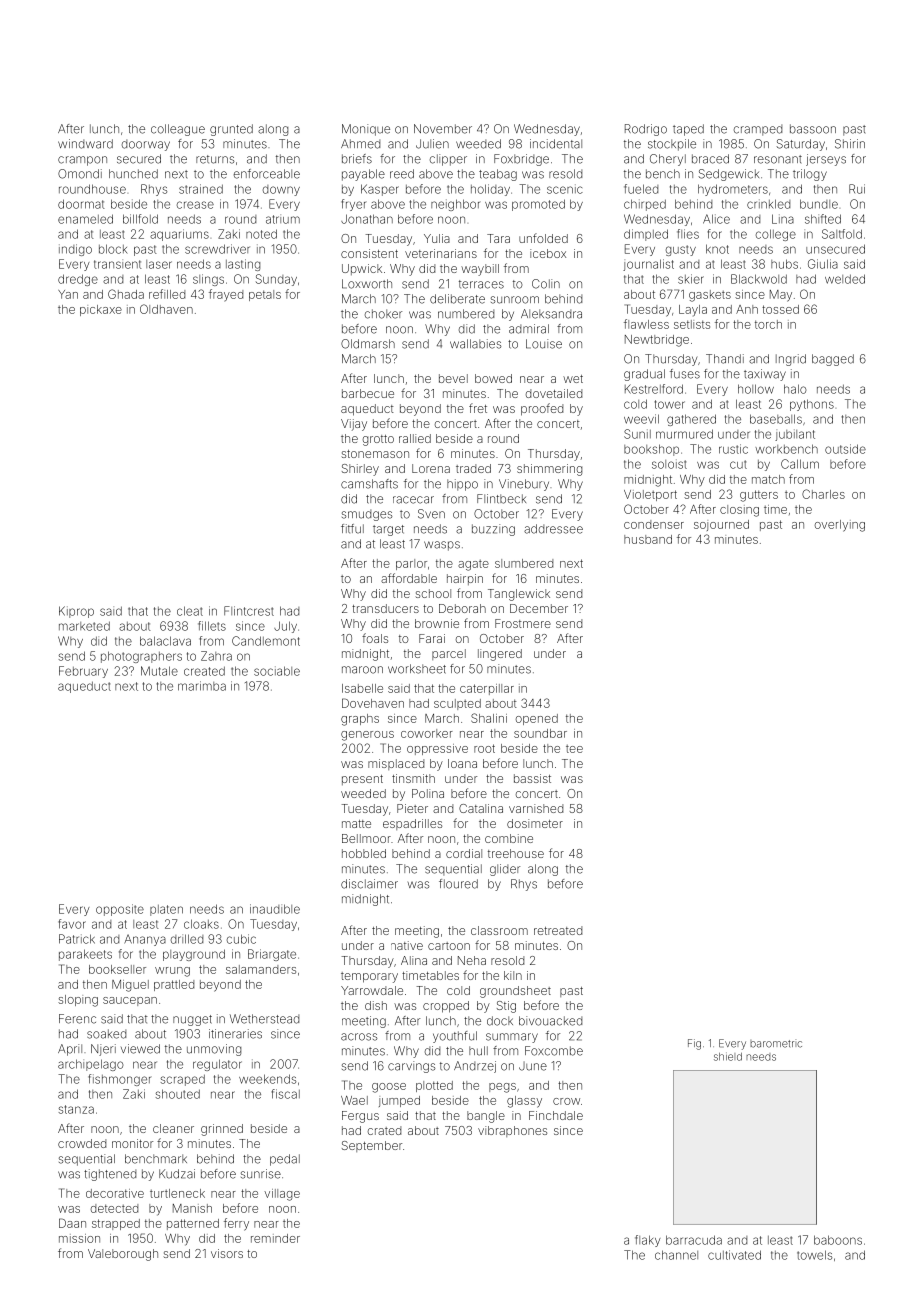 This page has height=1308, width=924. Describe the element at coordinates (115, 1193) in the page. I see `decorative` at that location.
